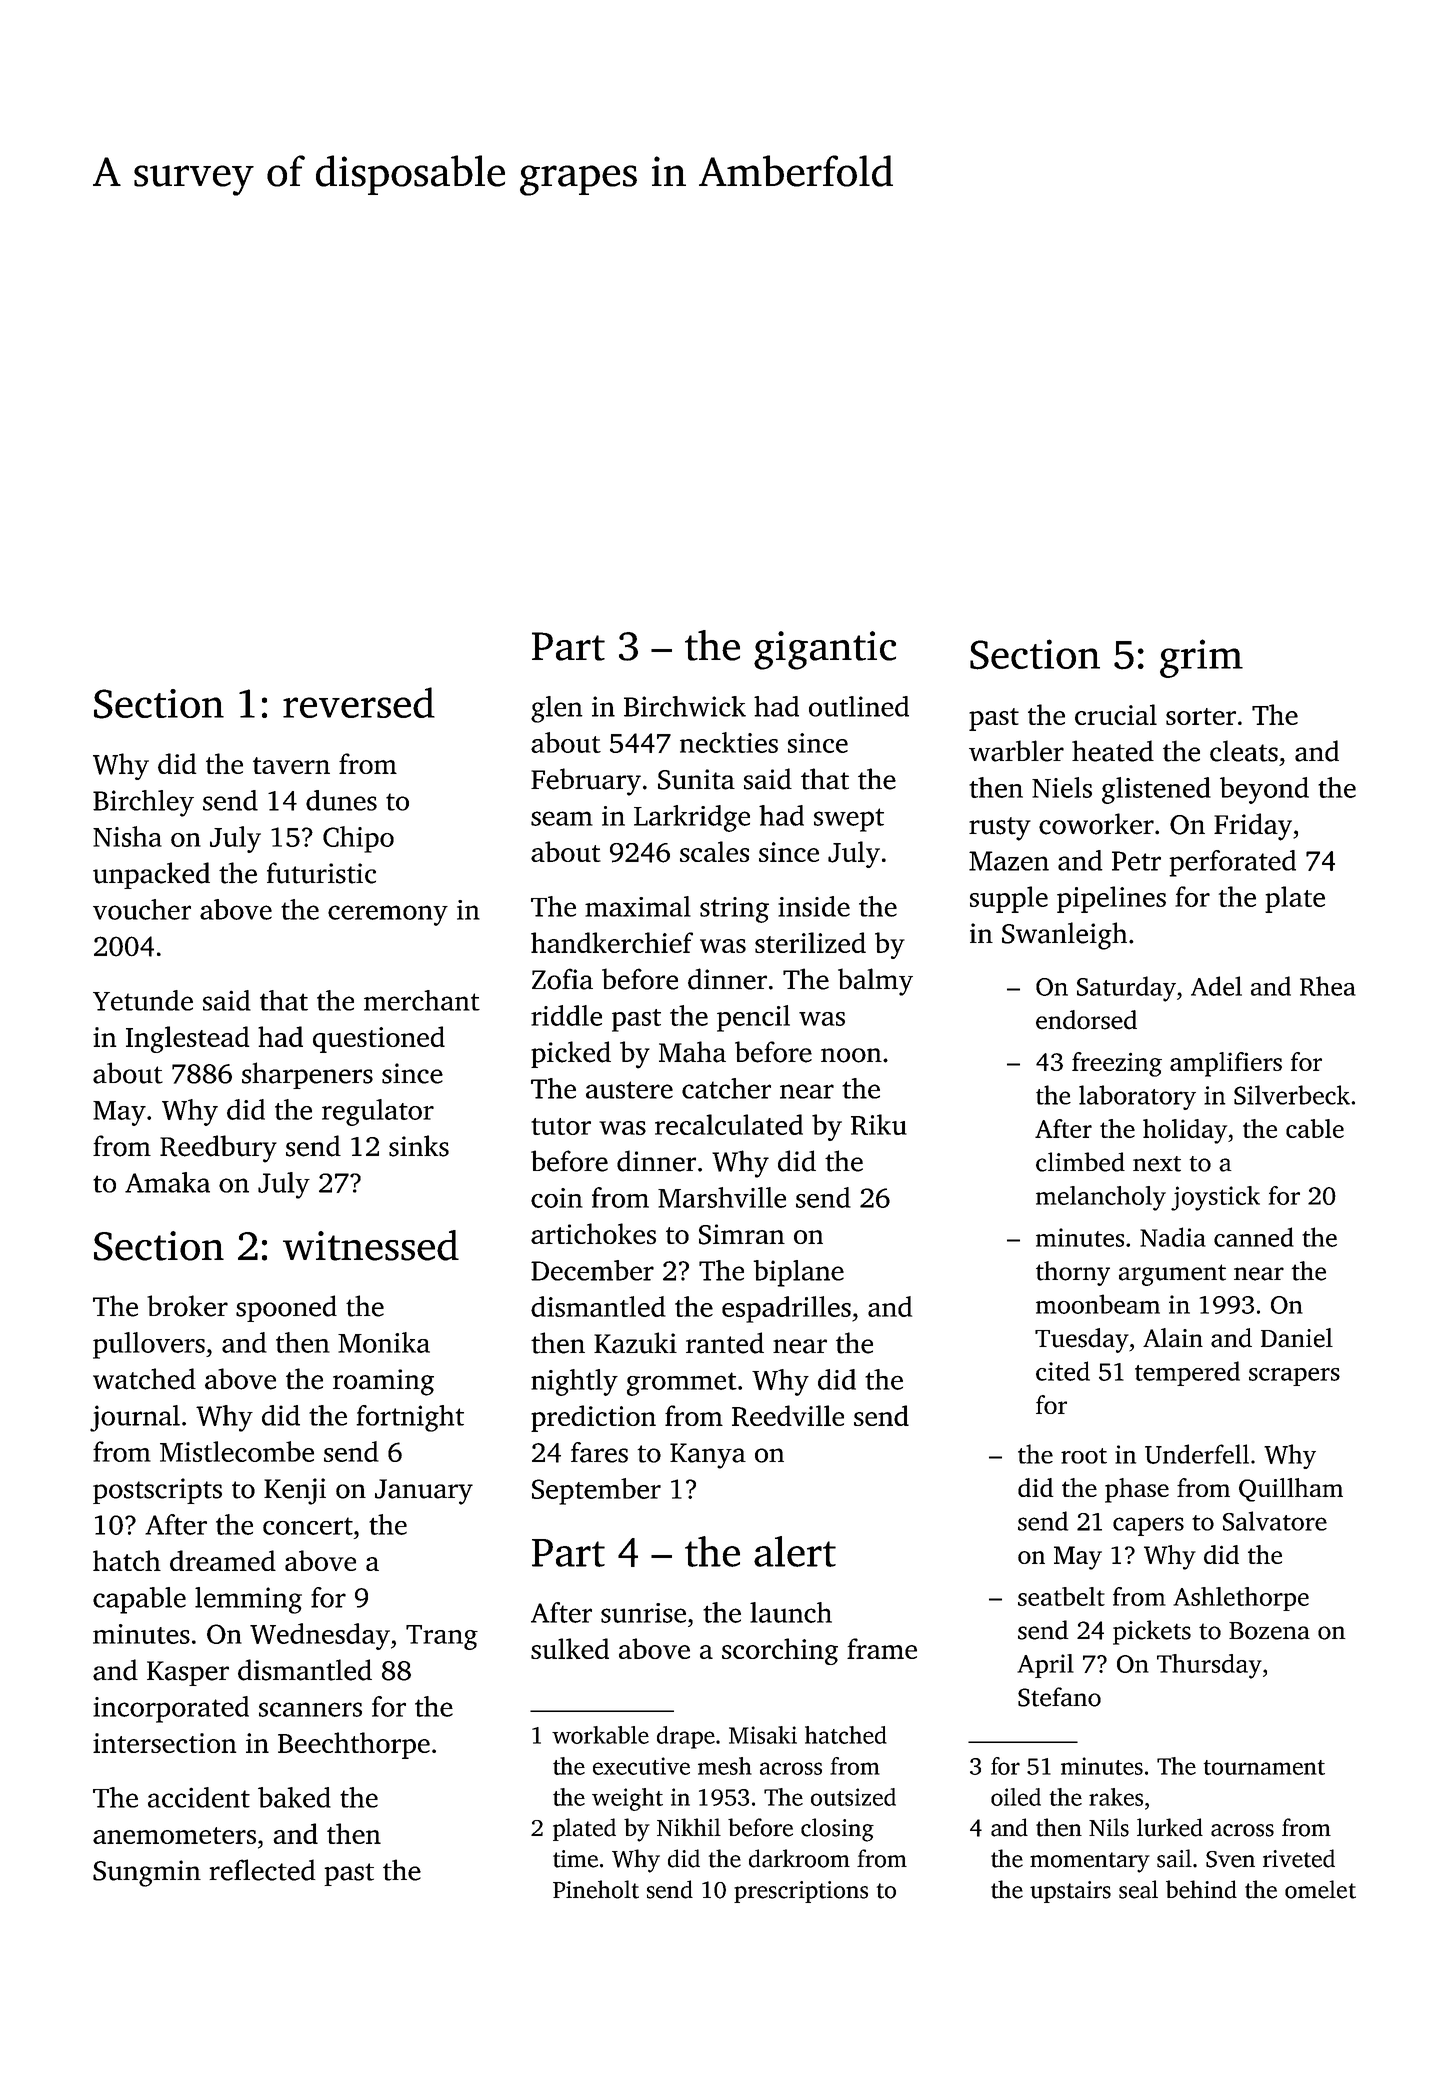  Describe the element at coordinates (218, 1149) in the screenshot. I see `Reedbury` at that location.
